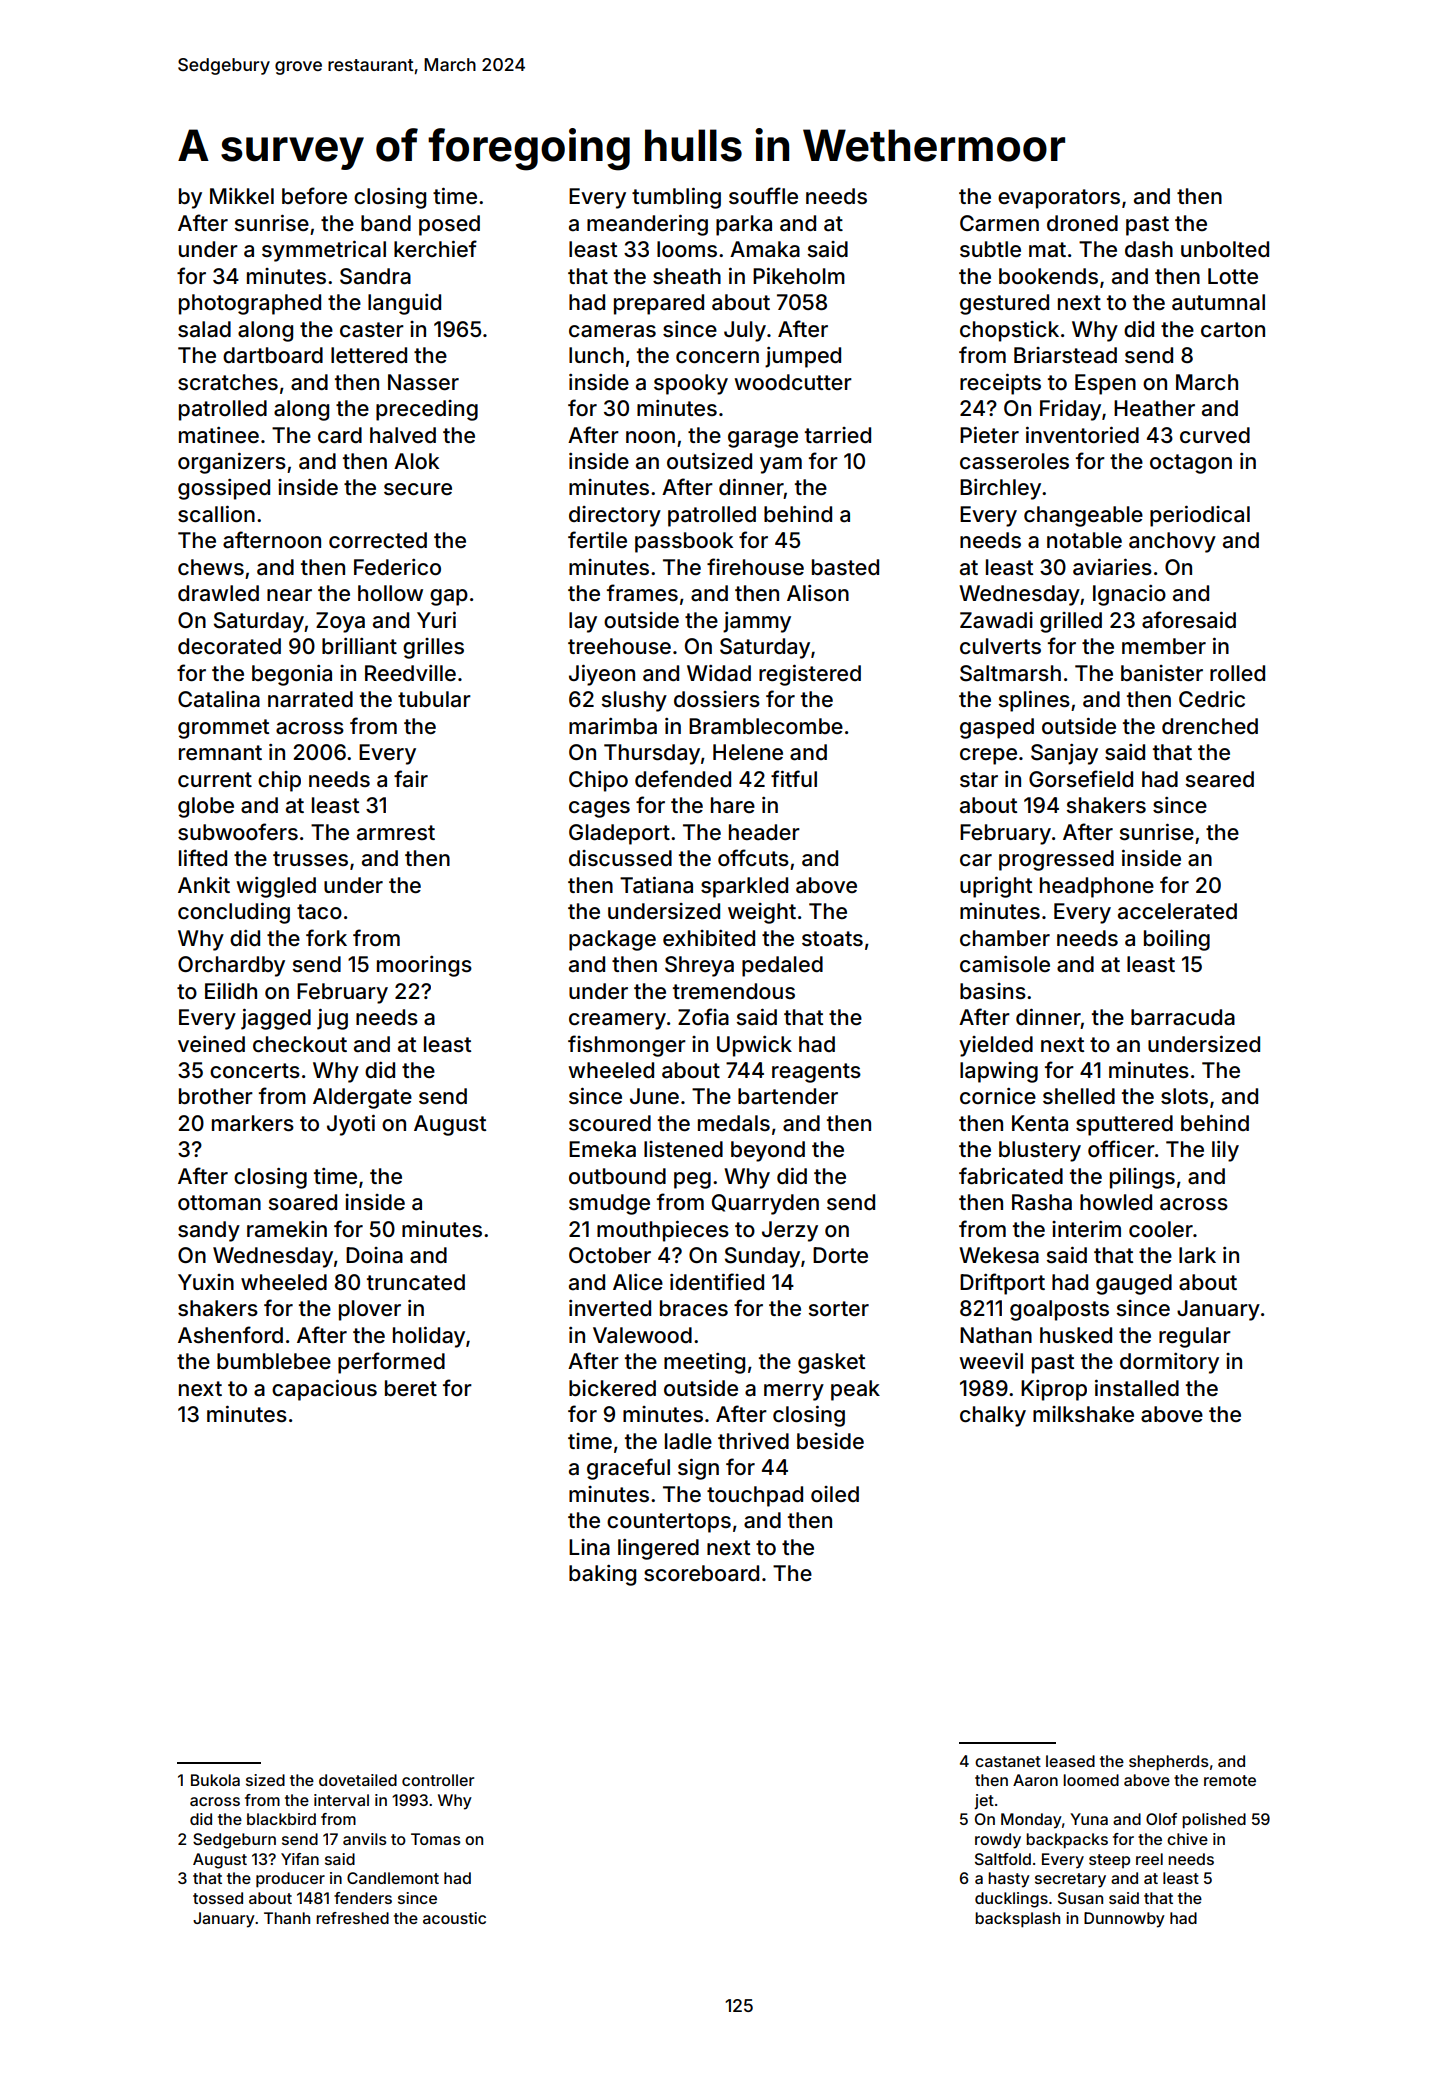  What do you see at coordinates (654, 1096) in the screenshot?
I see `June` at bounding box center [654, 1096].
